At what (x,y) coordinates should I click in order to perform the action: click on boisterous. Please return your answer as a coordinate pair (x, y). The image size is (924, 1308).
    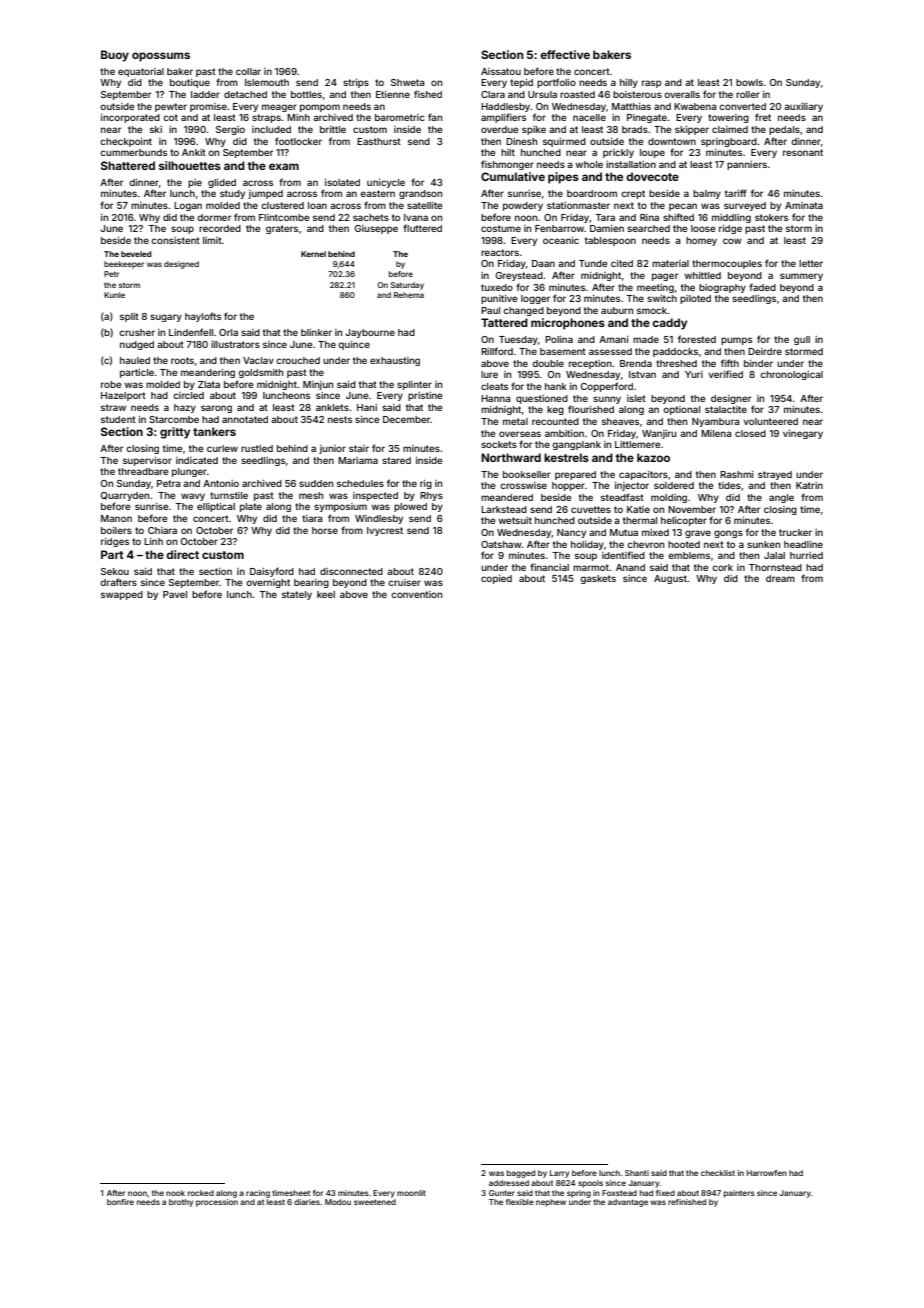
    Looking at the image, I should click on (637, 94).
